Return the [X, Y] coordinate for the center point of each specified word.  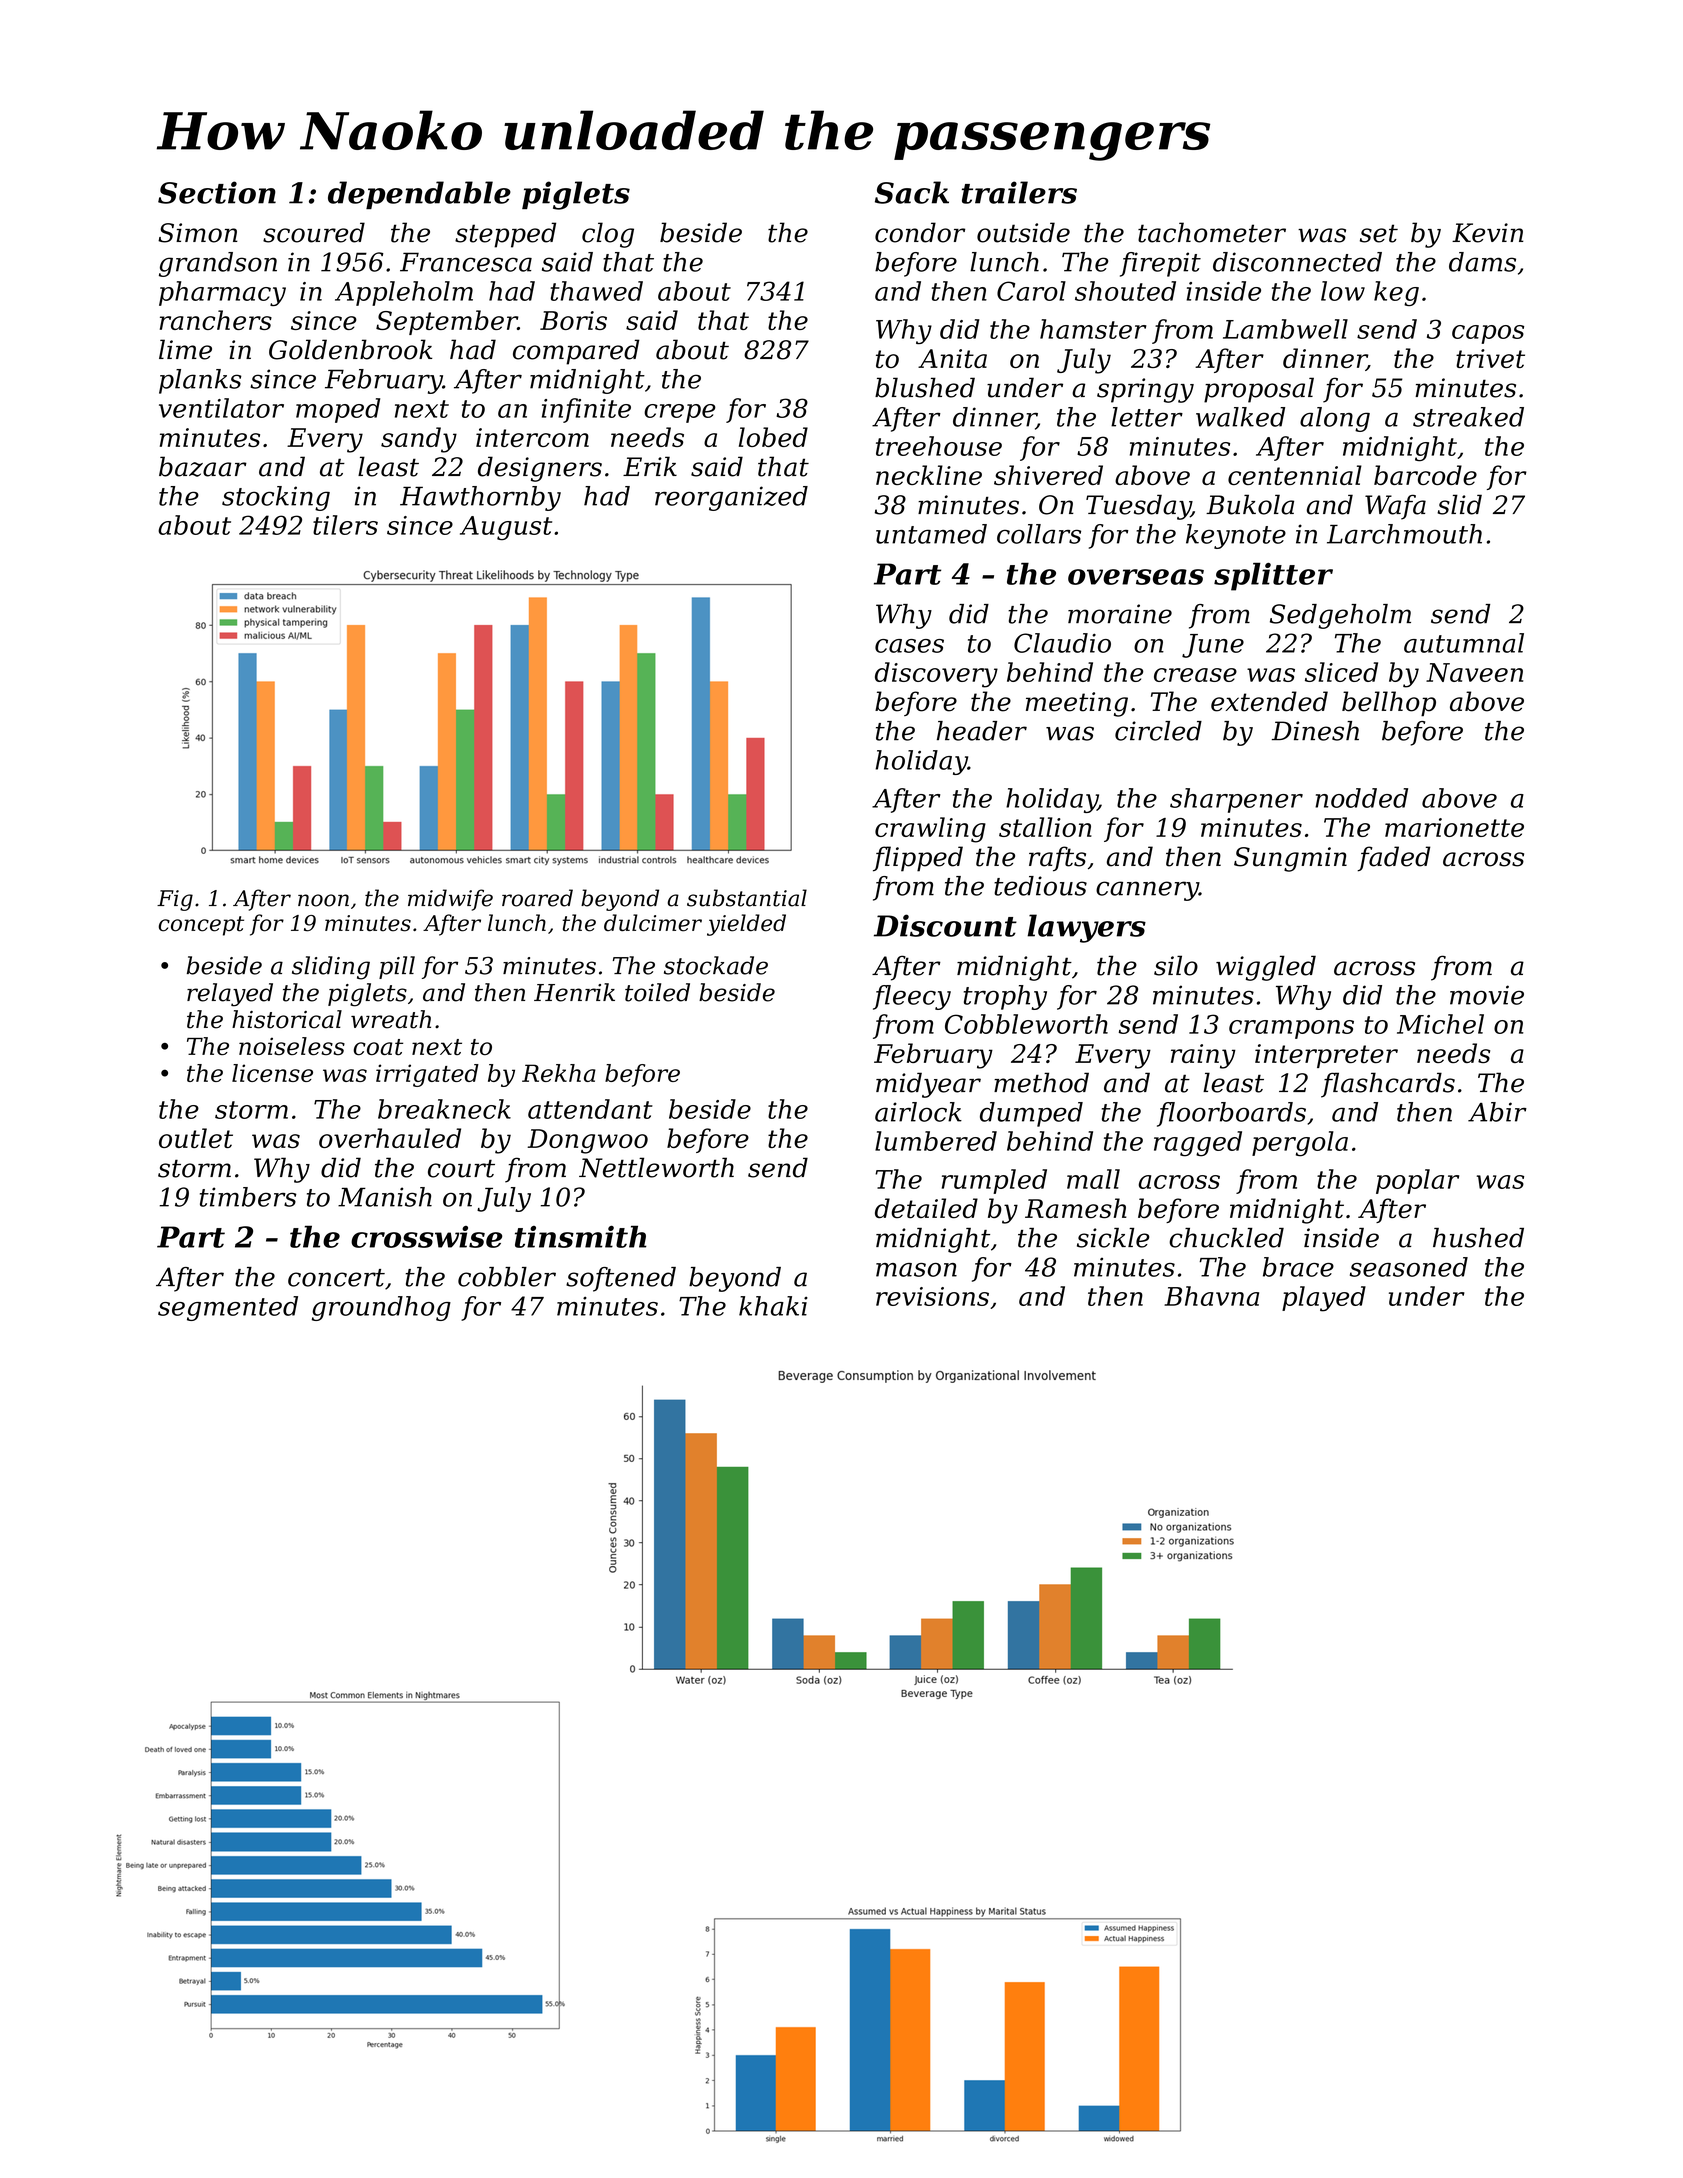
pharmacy [222, 293]
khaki [773, 1306]
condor [920, 232]
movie [1487, 995]
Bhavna [1211, 1296]
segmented [228, 1308]
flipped [918, 859]
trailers [1019, 192]
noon [323, 900]
